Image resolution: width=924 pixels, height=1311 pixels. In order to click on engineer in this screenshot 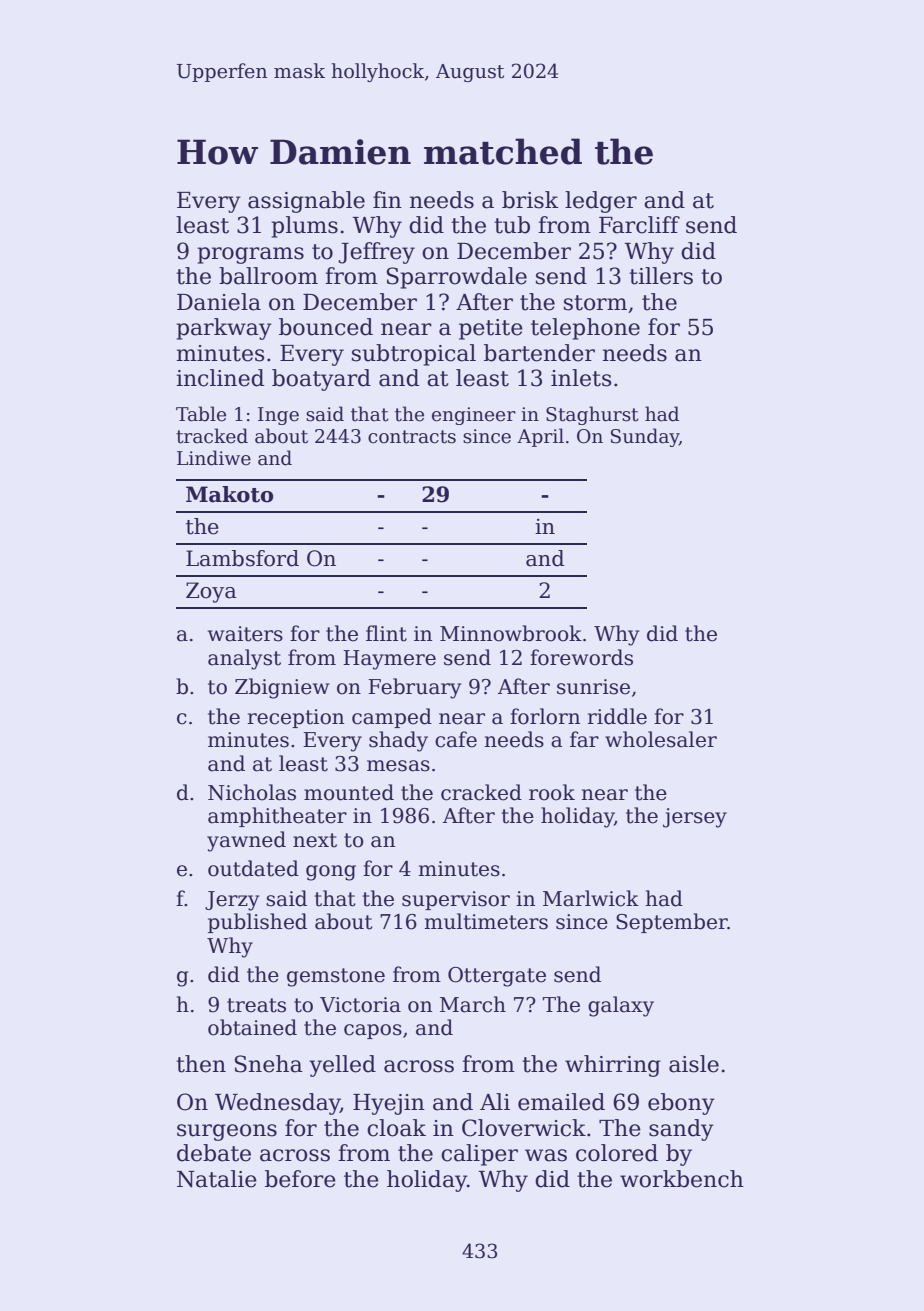, I will do `click(474, 416)`.
